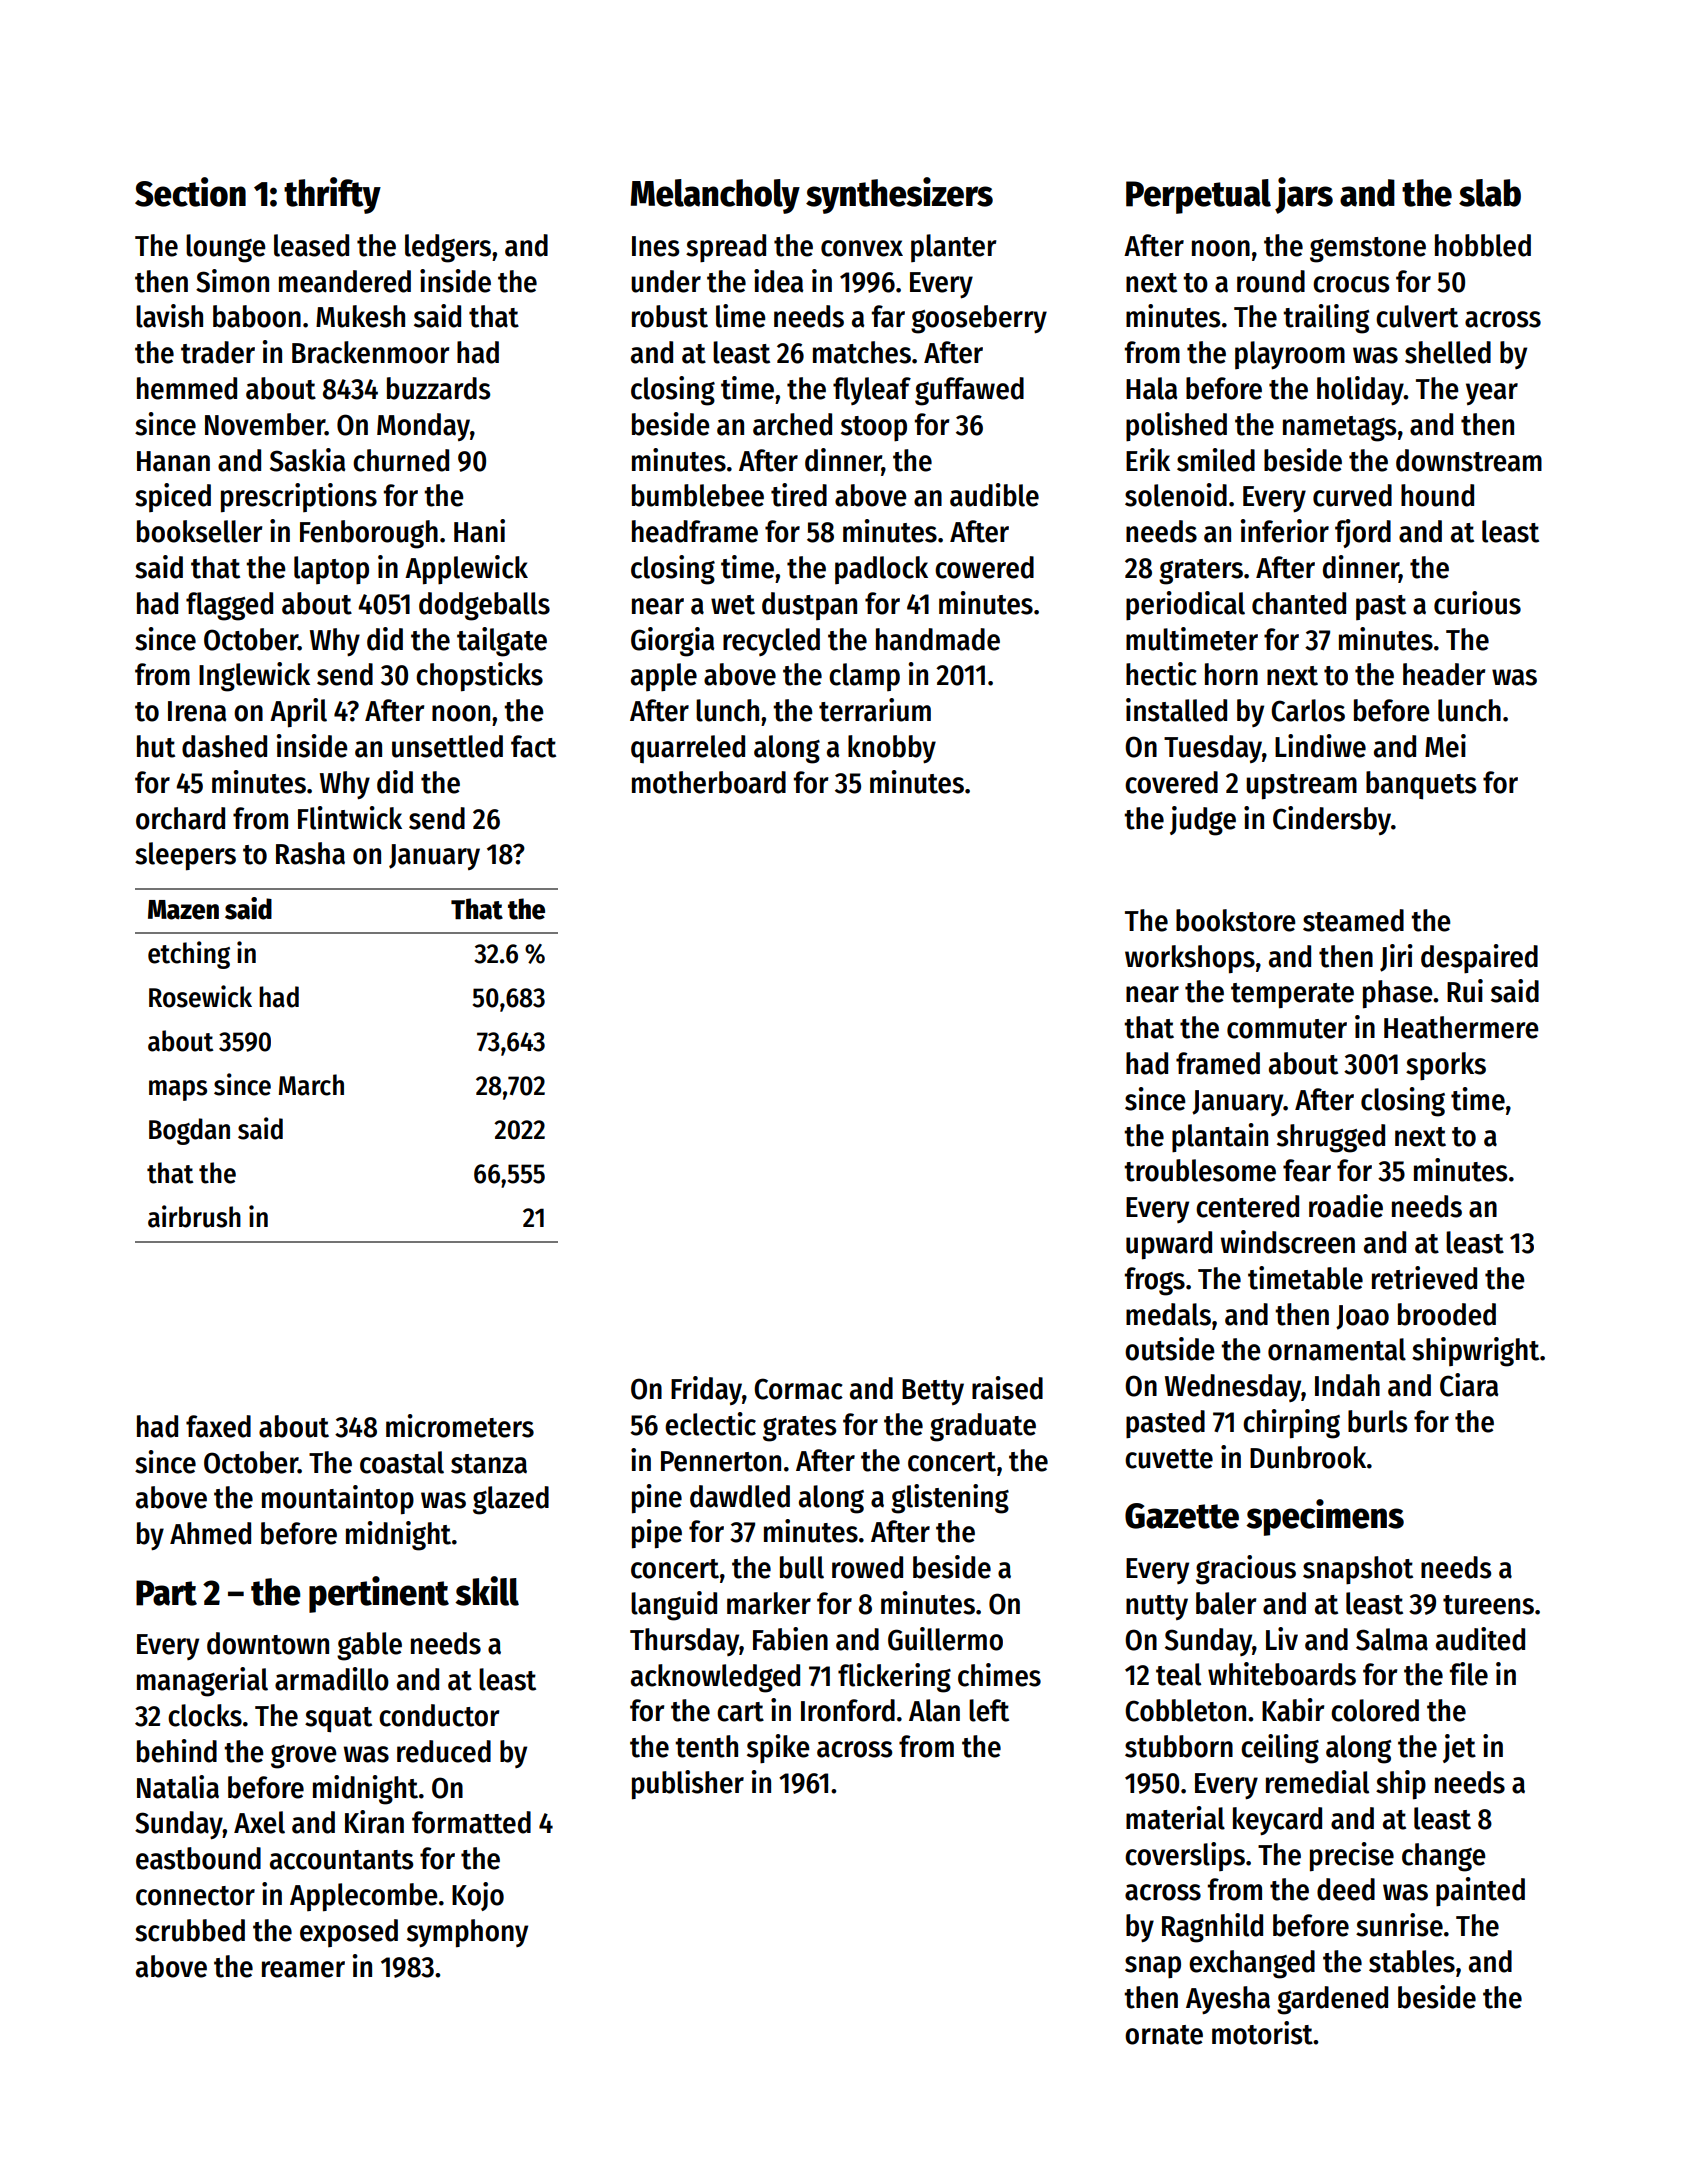 This screenshot has height=2178, width=1683. Describe the element at coordinates (1483, 245) in the screenshot. I see `hobbled` at that location.
